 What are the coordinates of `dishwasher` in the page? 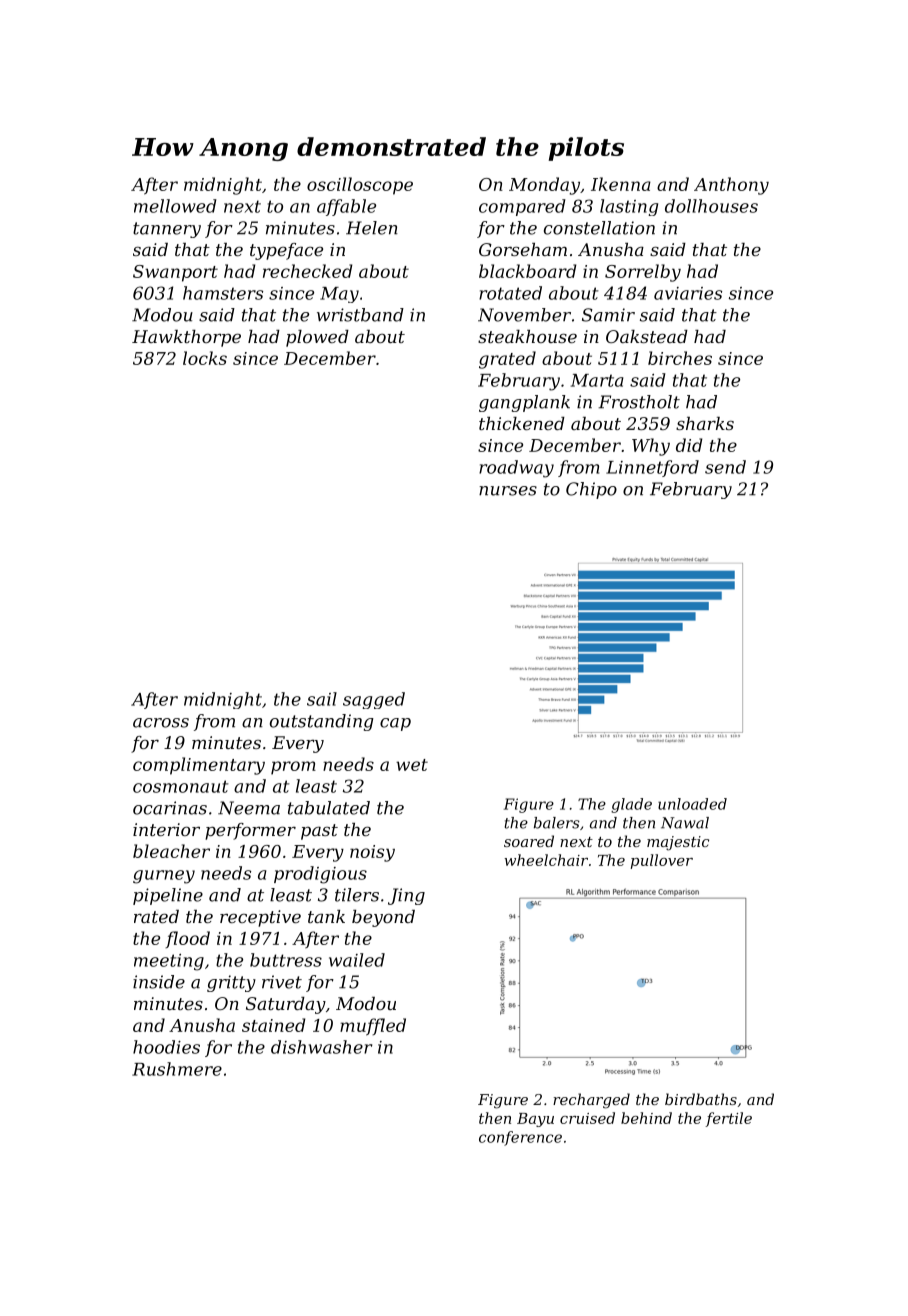 It's located at (321, 1047).
